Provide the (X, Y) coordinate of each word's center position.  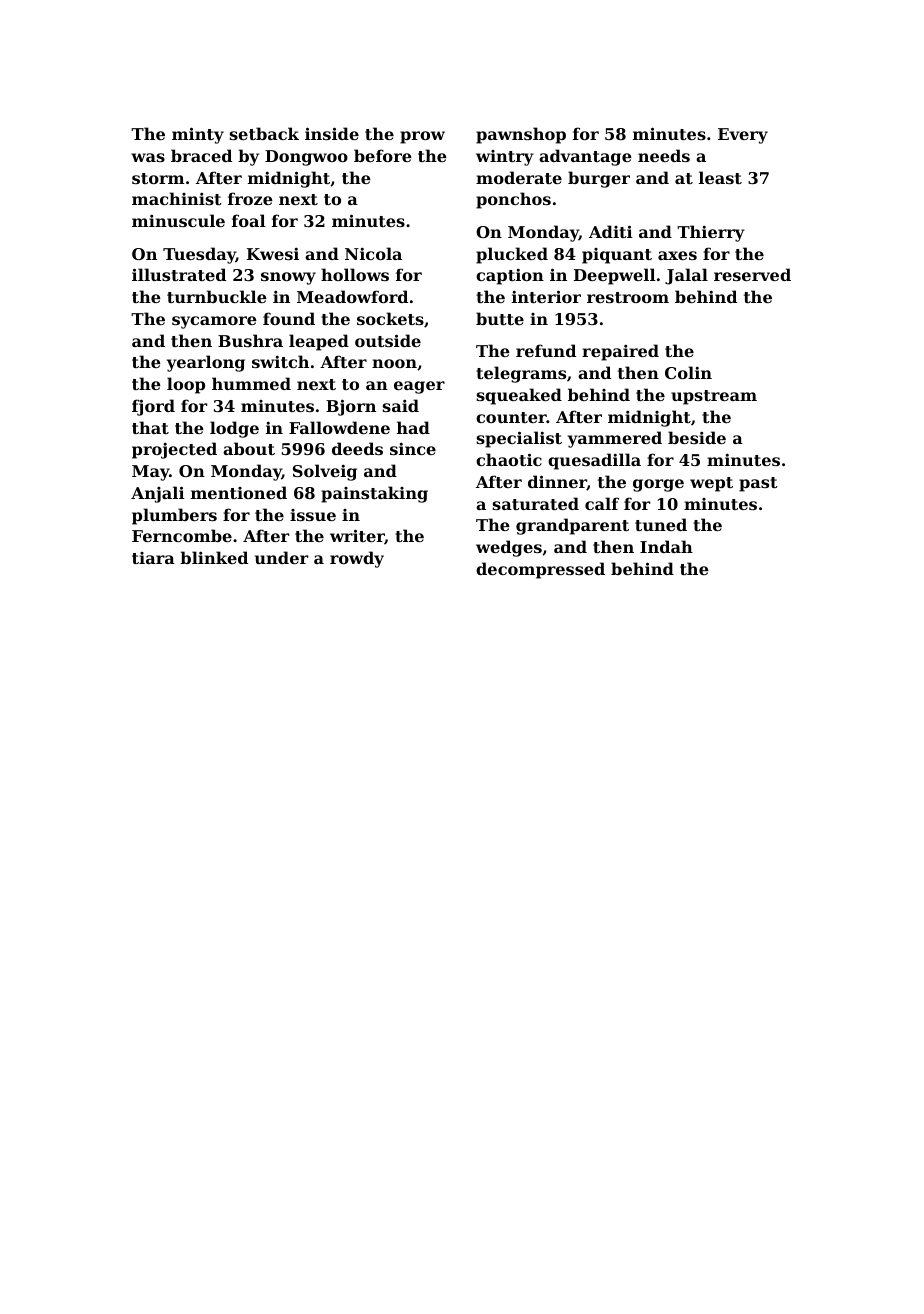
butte (500, 318)
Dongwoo (306, 158)
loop (186, 385)
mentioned (239, 492)
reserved (752, 274)
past (758, 484)
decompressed (540, 570)
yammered (615, 439)
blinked (214, 557)
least (720, 177)
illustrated (179, 274)
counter (511, 417)
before (383, 155)
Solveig (325, 472)
